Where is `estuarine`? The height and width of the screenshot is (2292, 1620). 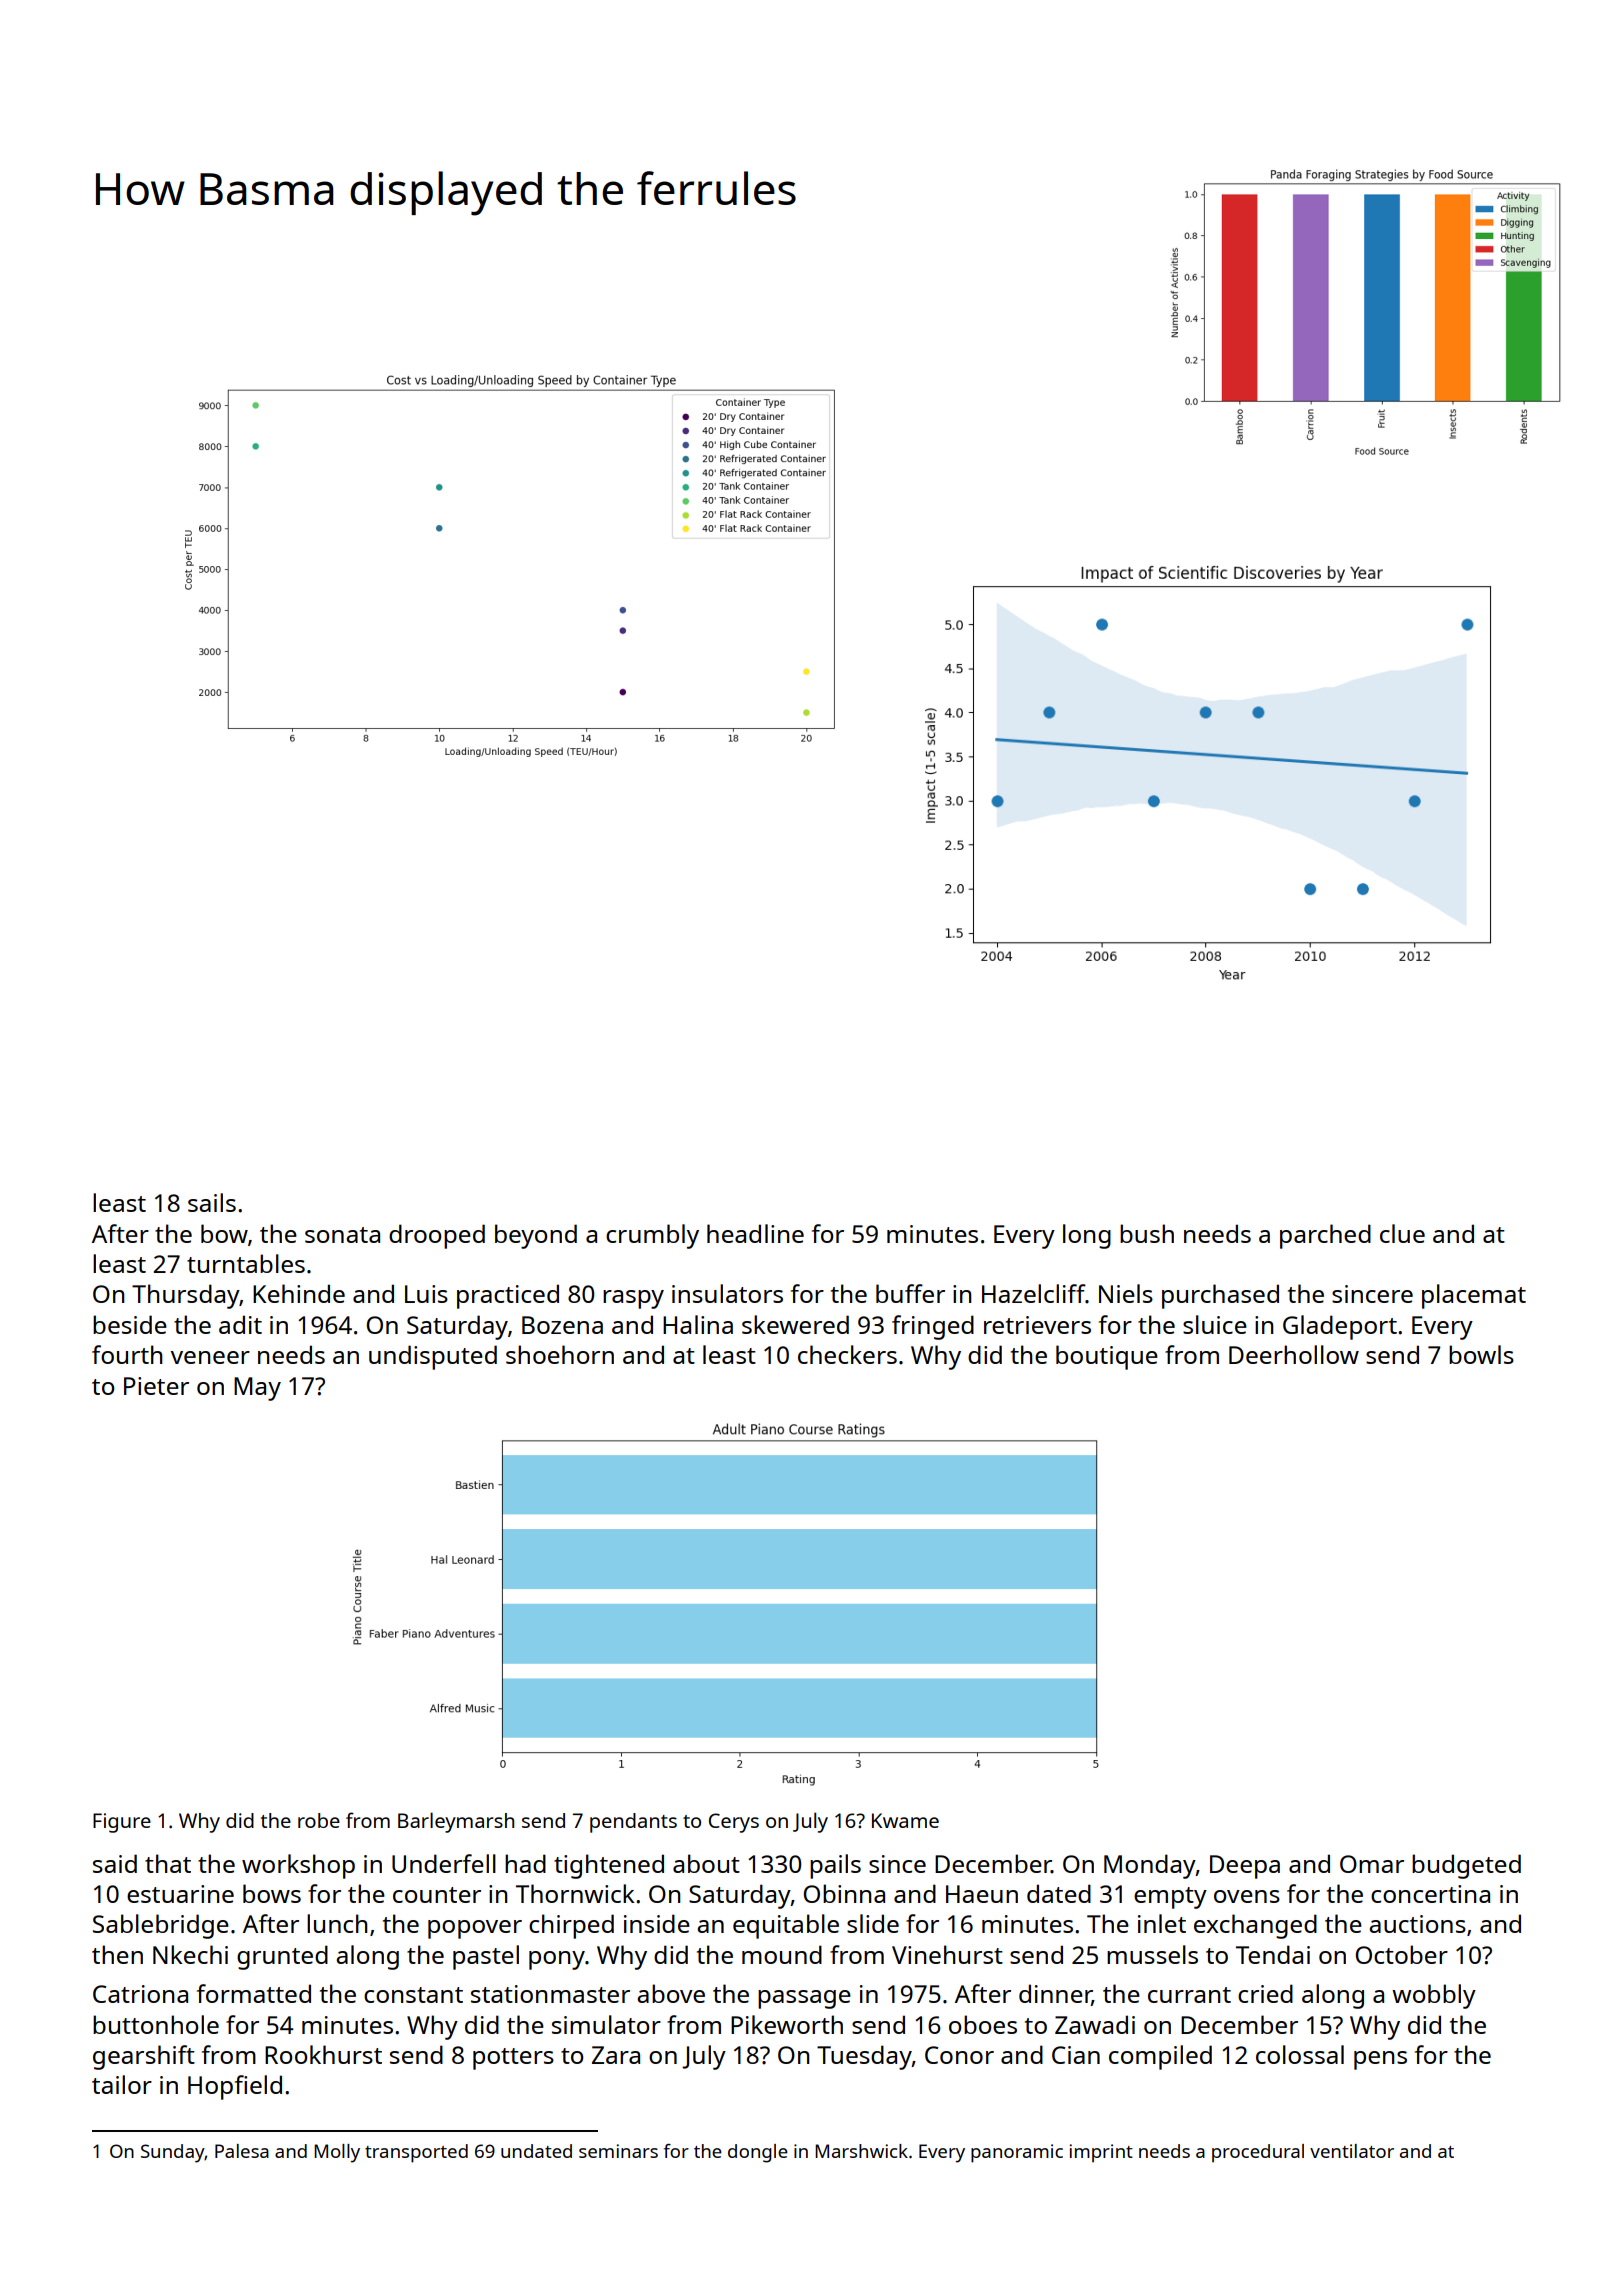 estuarine is located at coordinates (180, 1894).
